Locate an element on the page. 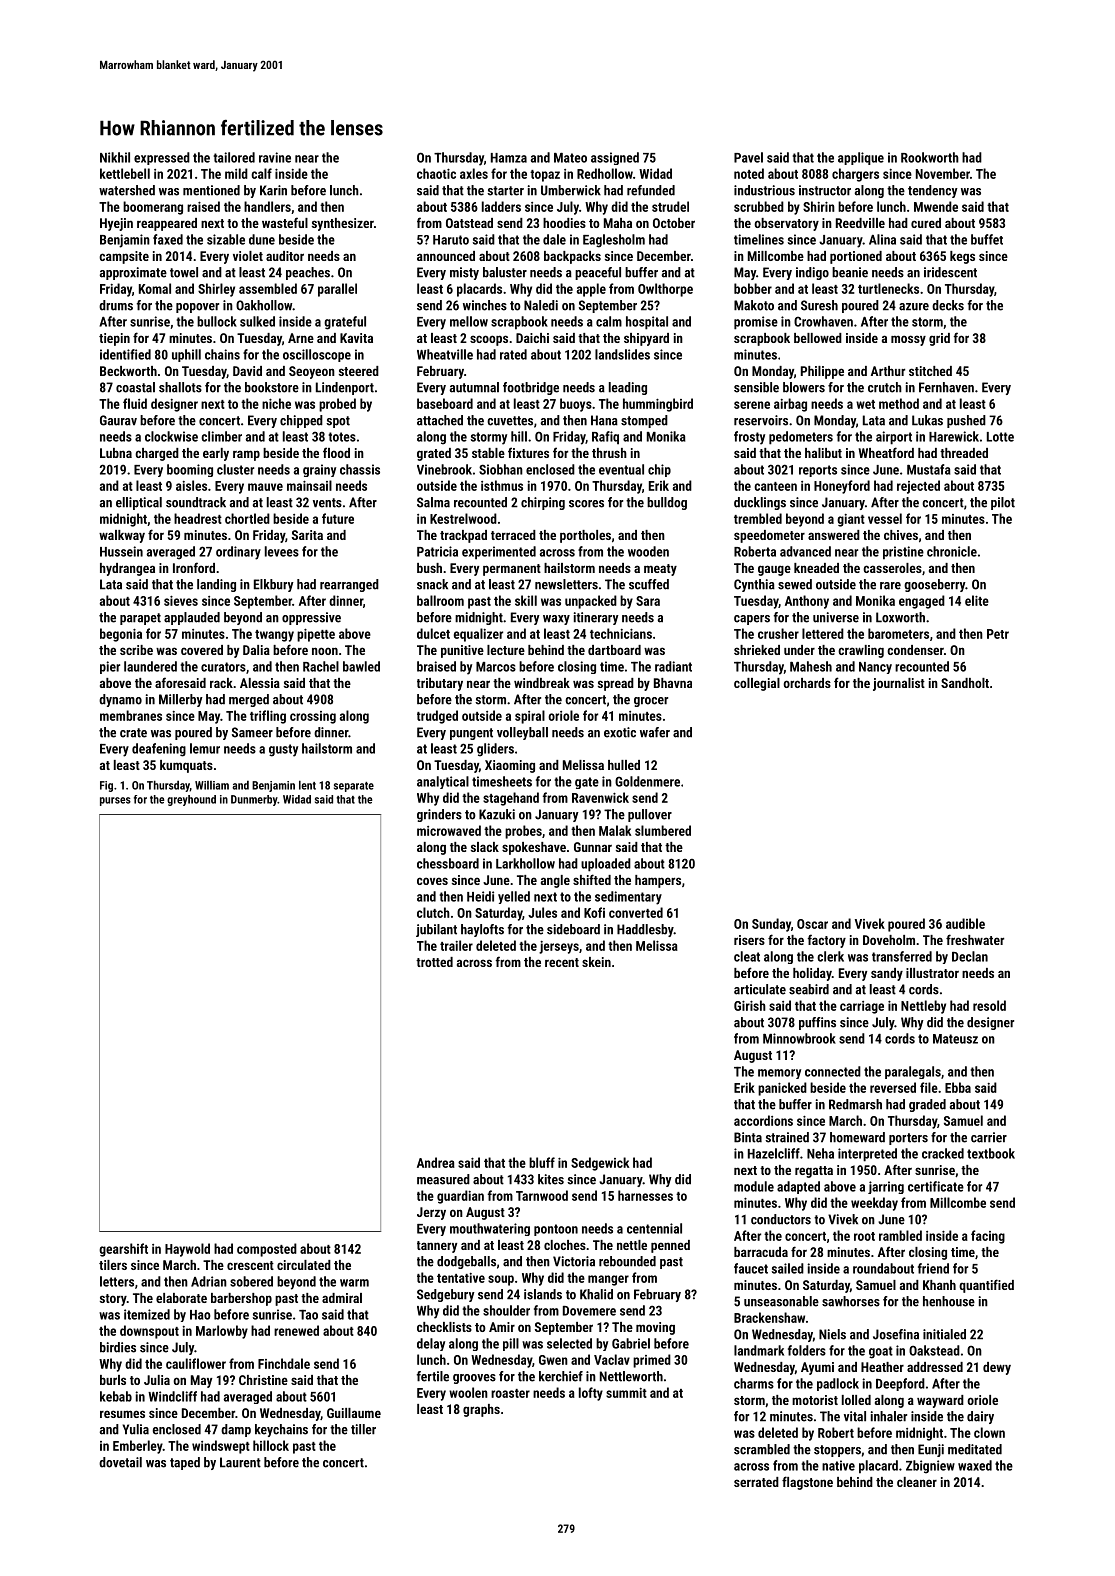 The width and height of the image is (1115, 1576). Hamza is located at coordinates (509, 158).
